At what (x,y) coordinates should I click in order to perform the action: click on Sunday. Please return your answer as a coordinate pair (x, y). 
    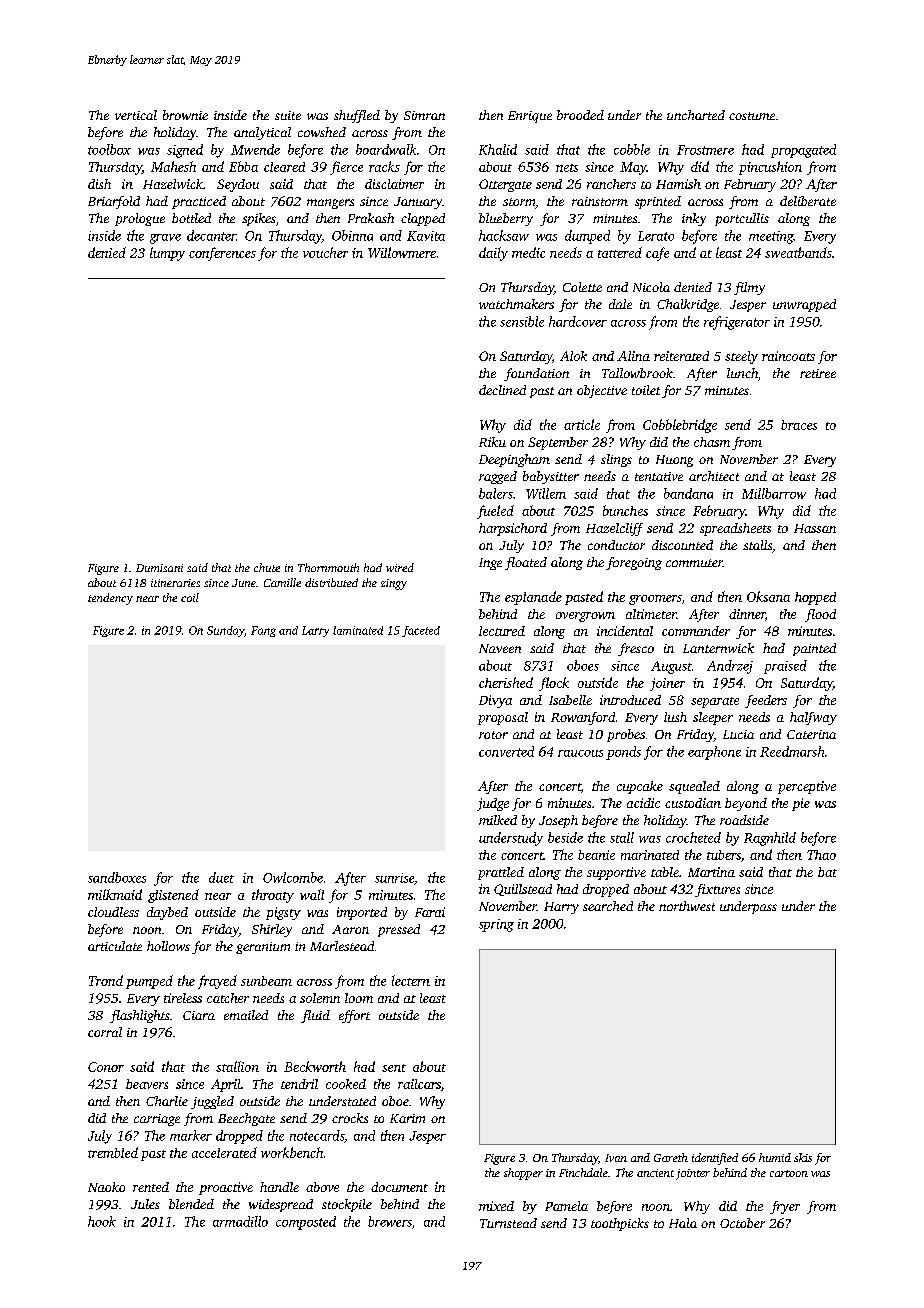
    Looking at the image, I should click on (225, 631).
